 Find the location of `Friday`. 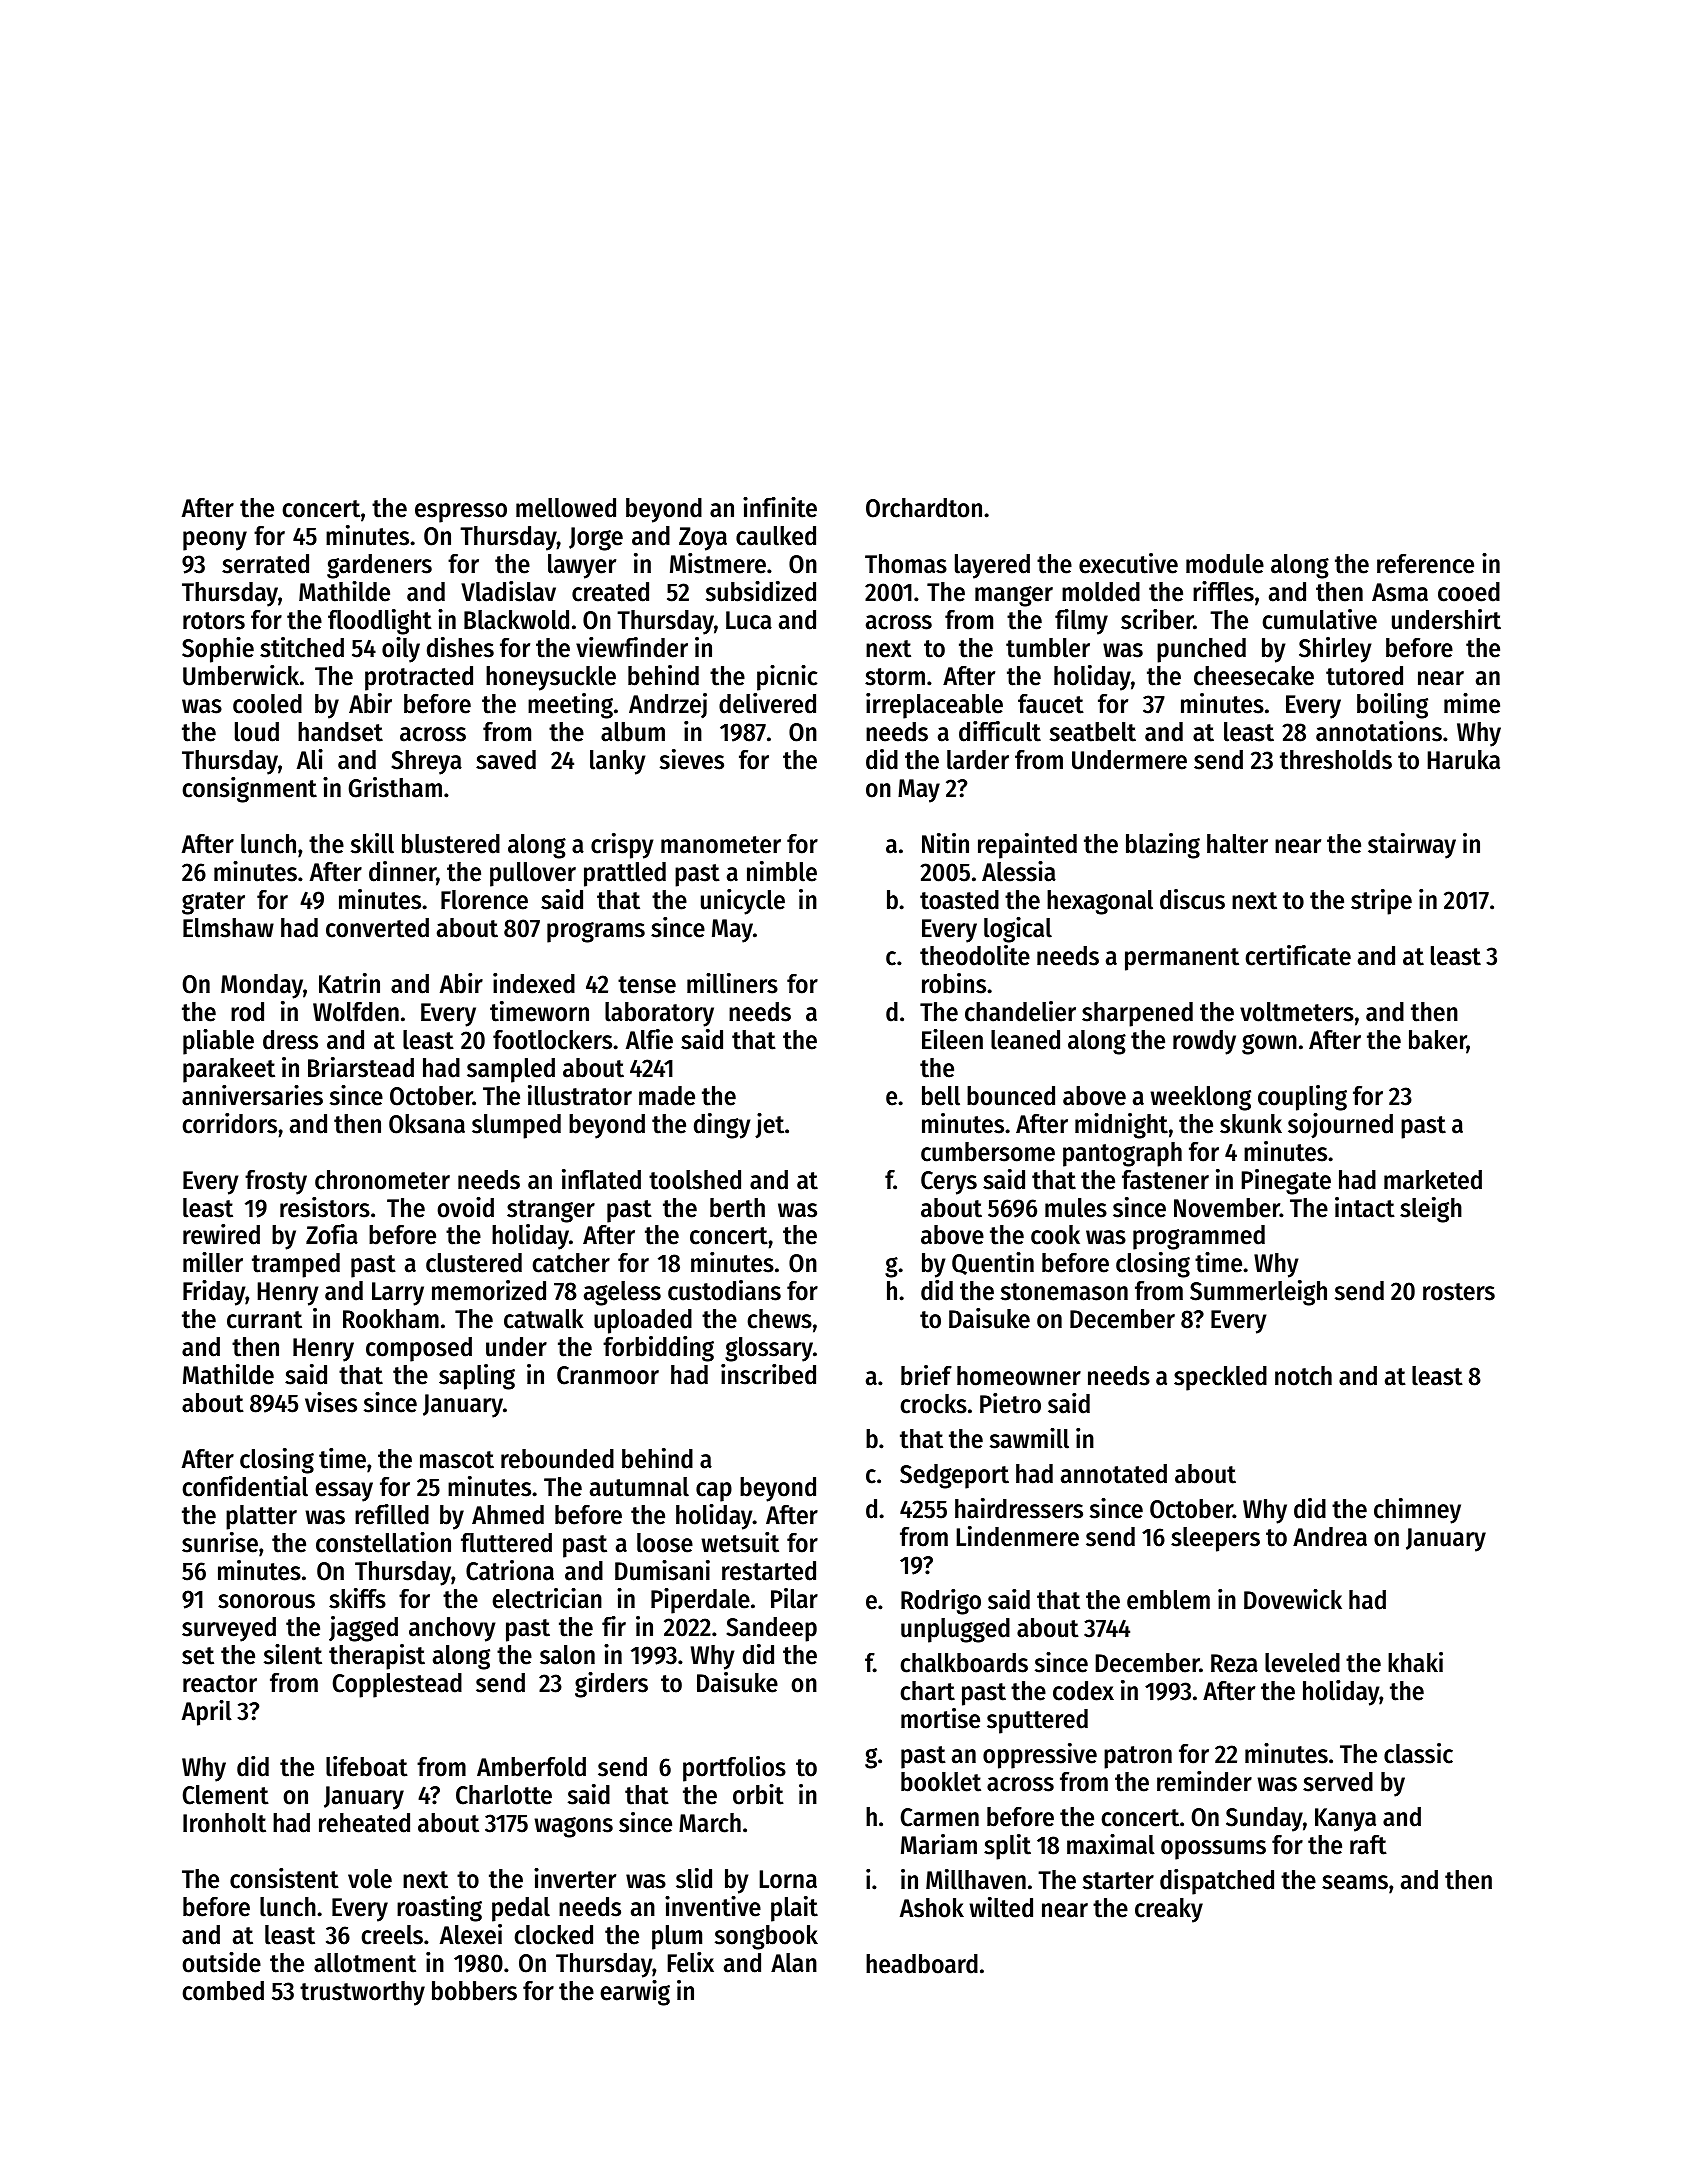

Friday is located at coordinates (214, 1293).
